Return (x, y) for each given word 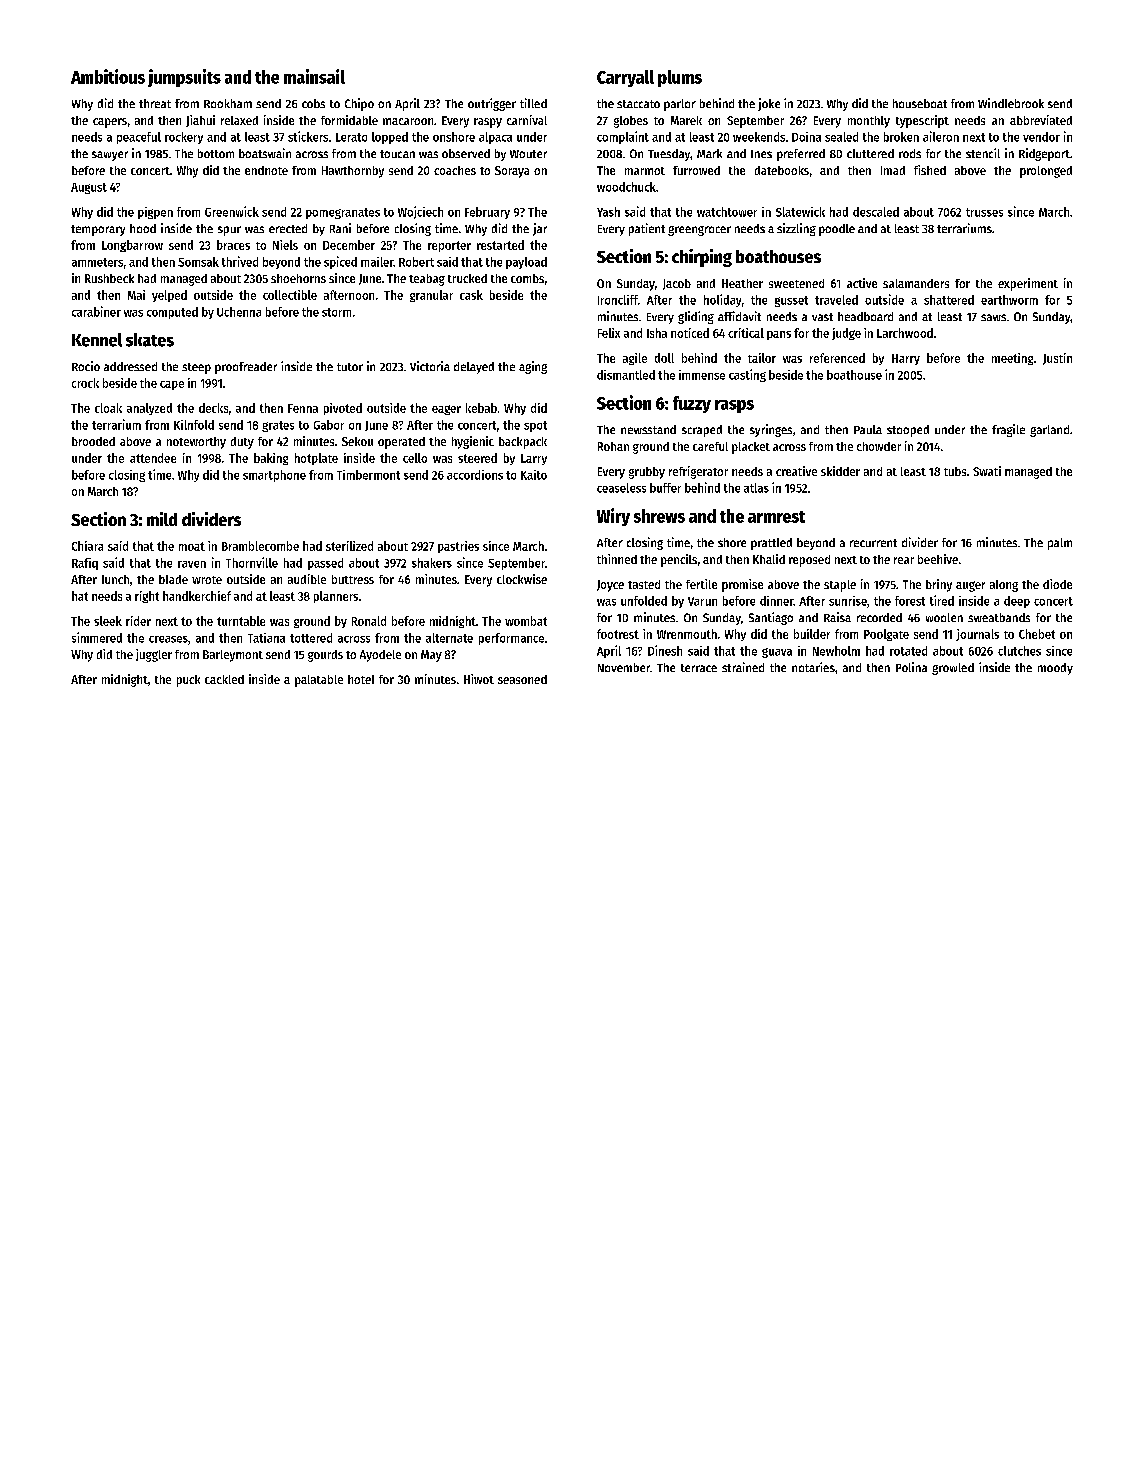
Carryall (625, 78)
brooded (93, 441)
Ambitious (108, 76)
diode (1057, 584)
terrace (699, 668)
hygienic (473, 442)
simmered (97, 637)
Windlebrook (1011, 103)
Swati (987, 471)
